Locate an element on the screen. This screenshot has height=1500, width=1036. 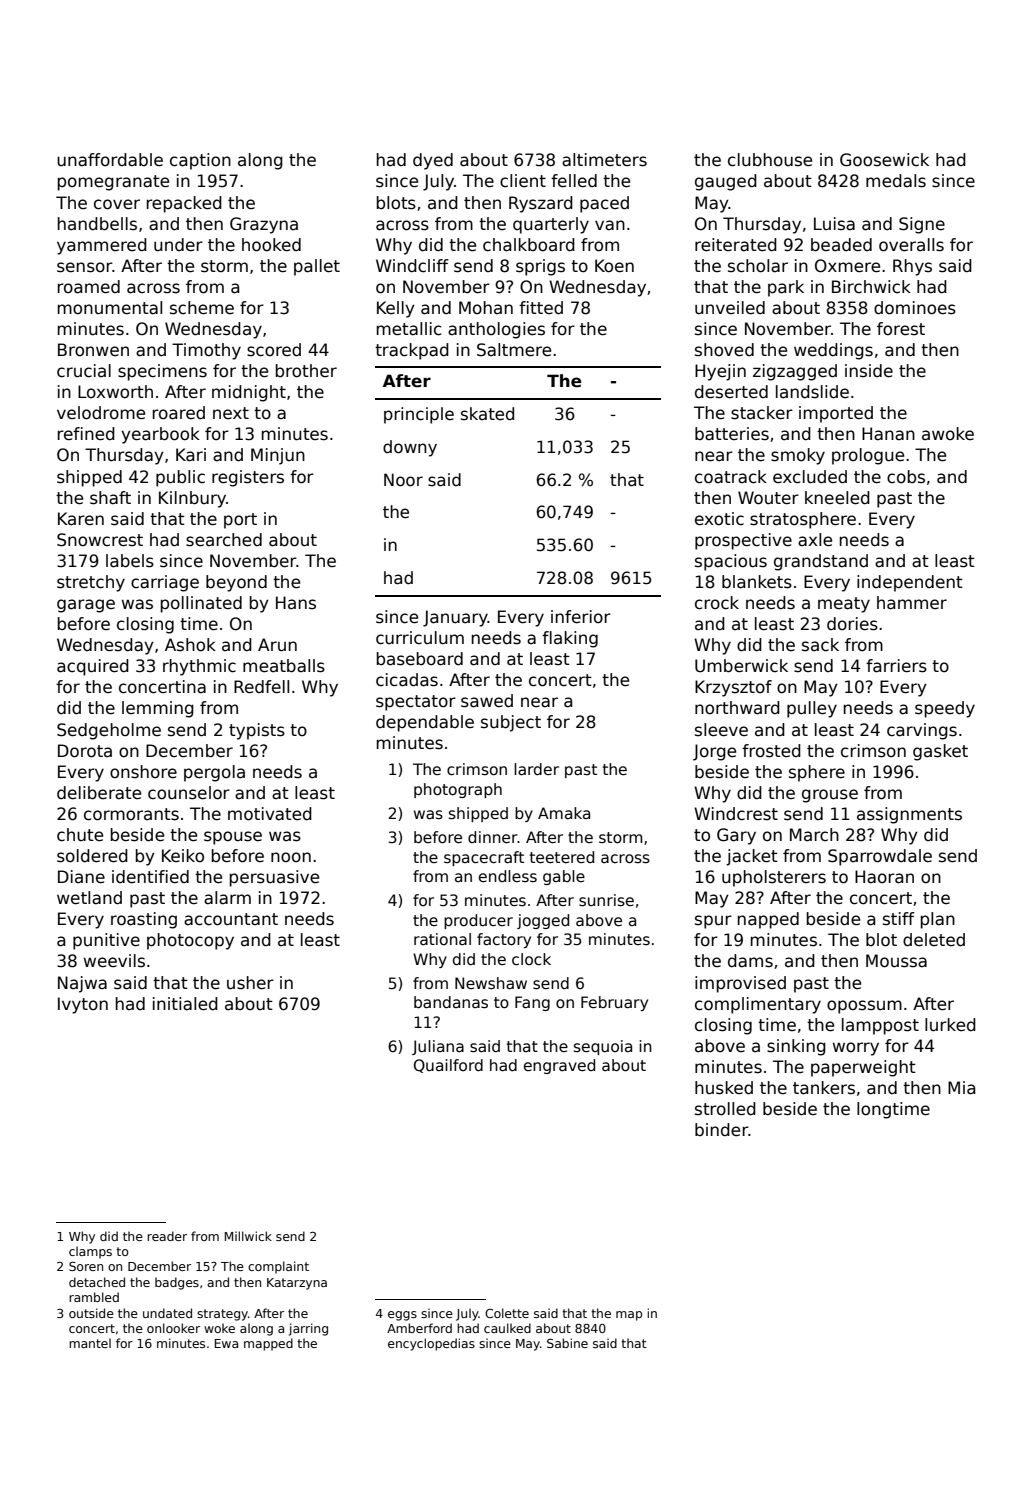
rational is located at coordinates (442, 939).
